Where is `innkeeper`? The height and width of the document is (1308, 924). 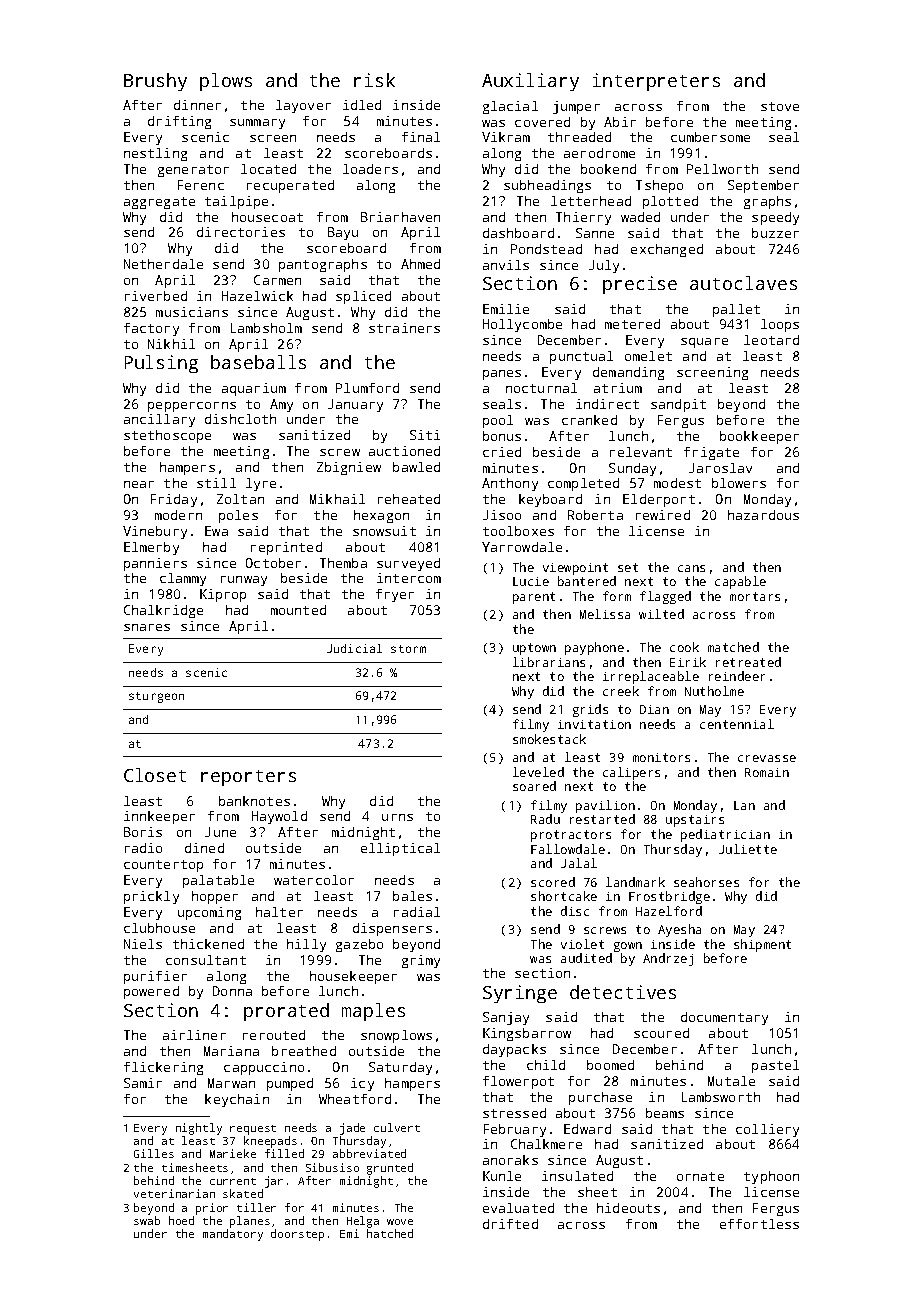
innkeeper is located at coordinates (159, 817).
